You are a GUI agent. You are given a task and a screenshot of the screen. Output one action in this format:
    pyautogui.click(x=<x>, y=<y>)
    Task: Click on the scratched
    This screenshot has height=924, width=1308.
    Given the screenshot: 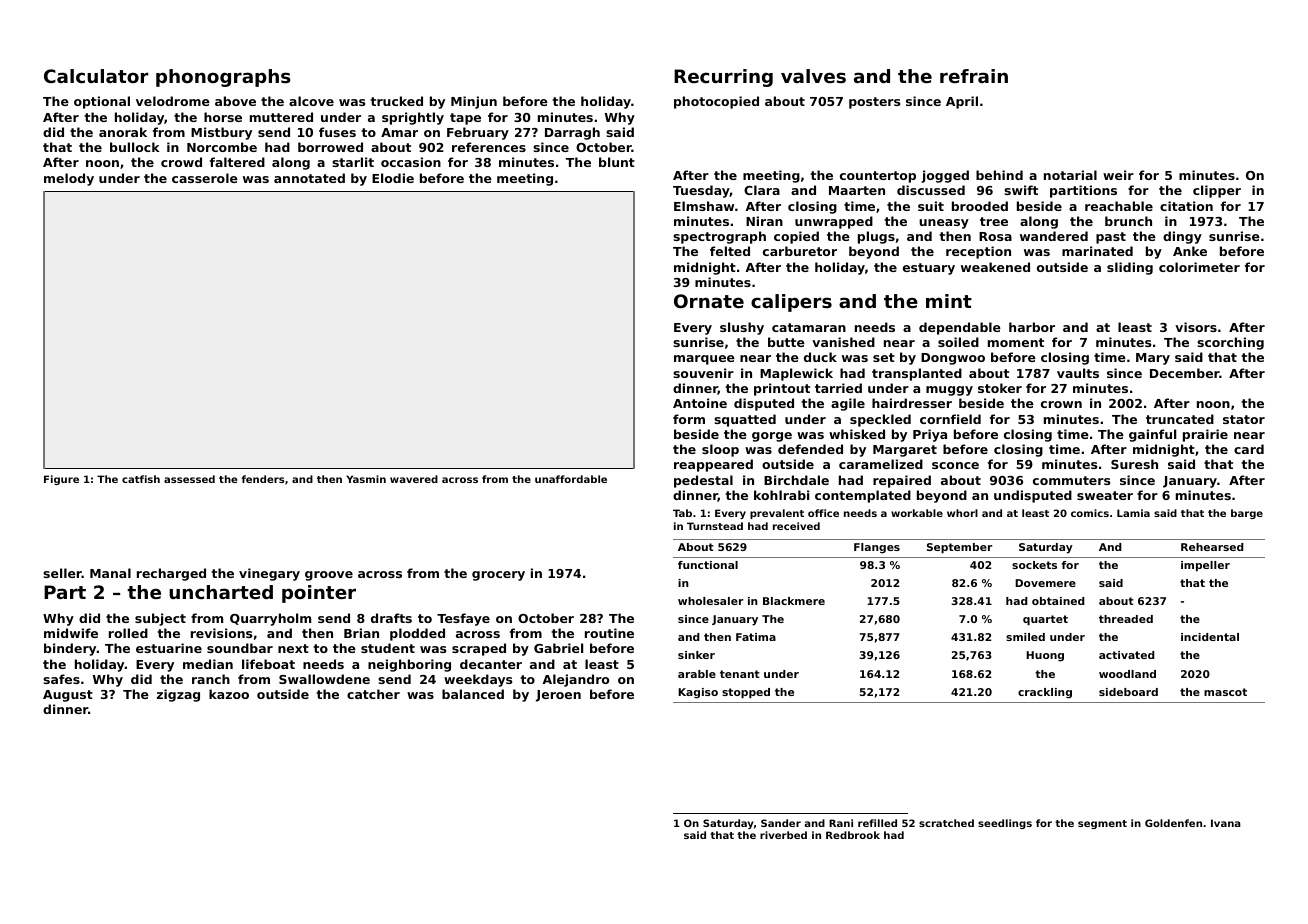 What is the action you would take?
    pyautogui.click(x=946, y=823)
